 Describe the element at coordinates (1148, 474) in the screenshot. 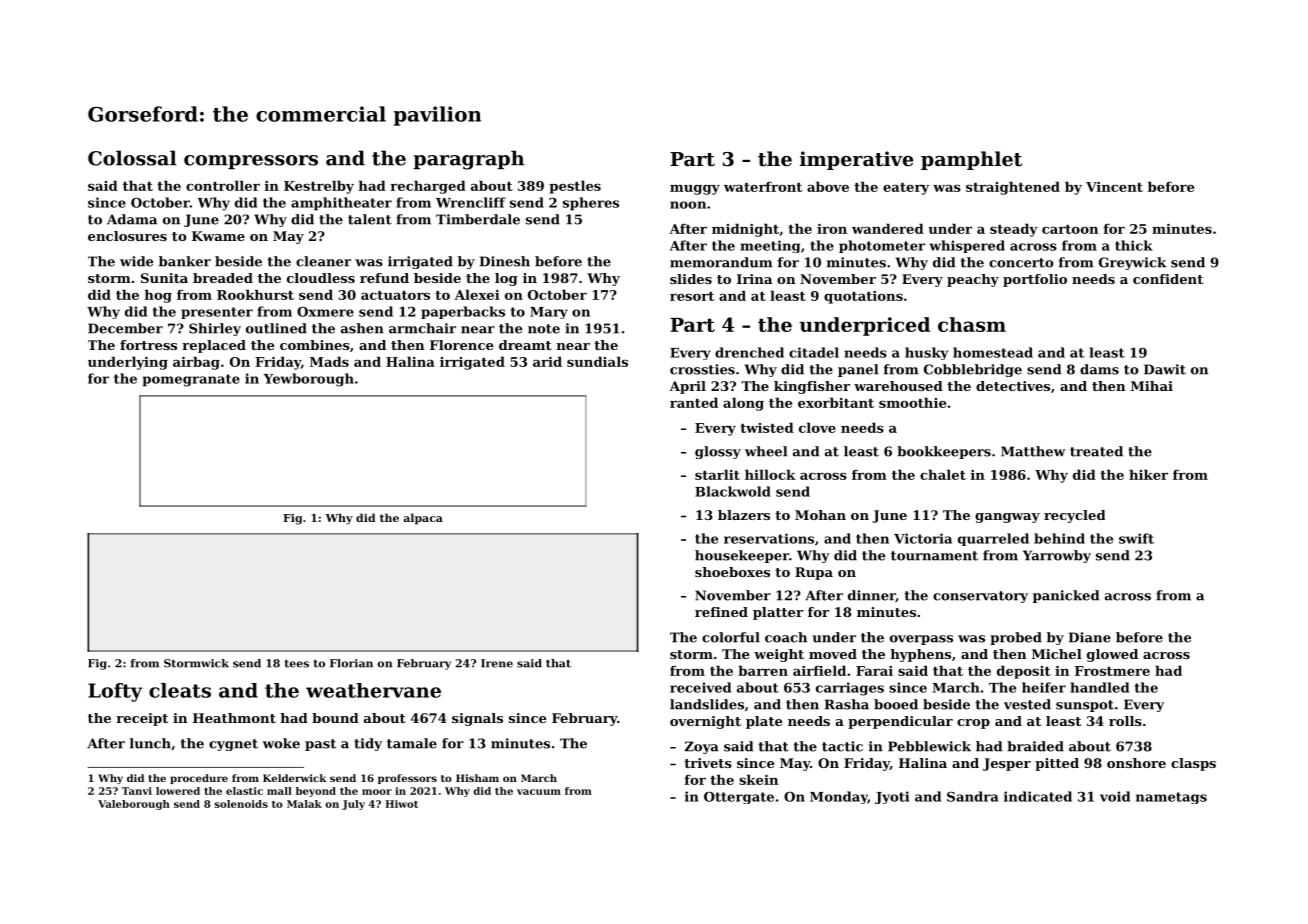

I see `hiker` at that location.
